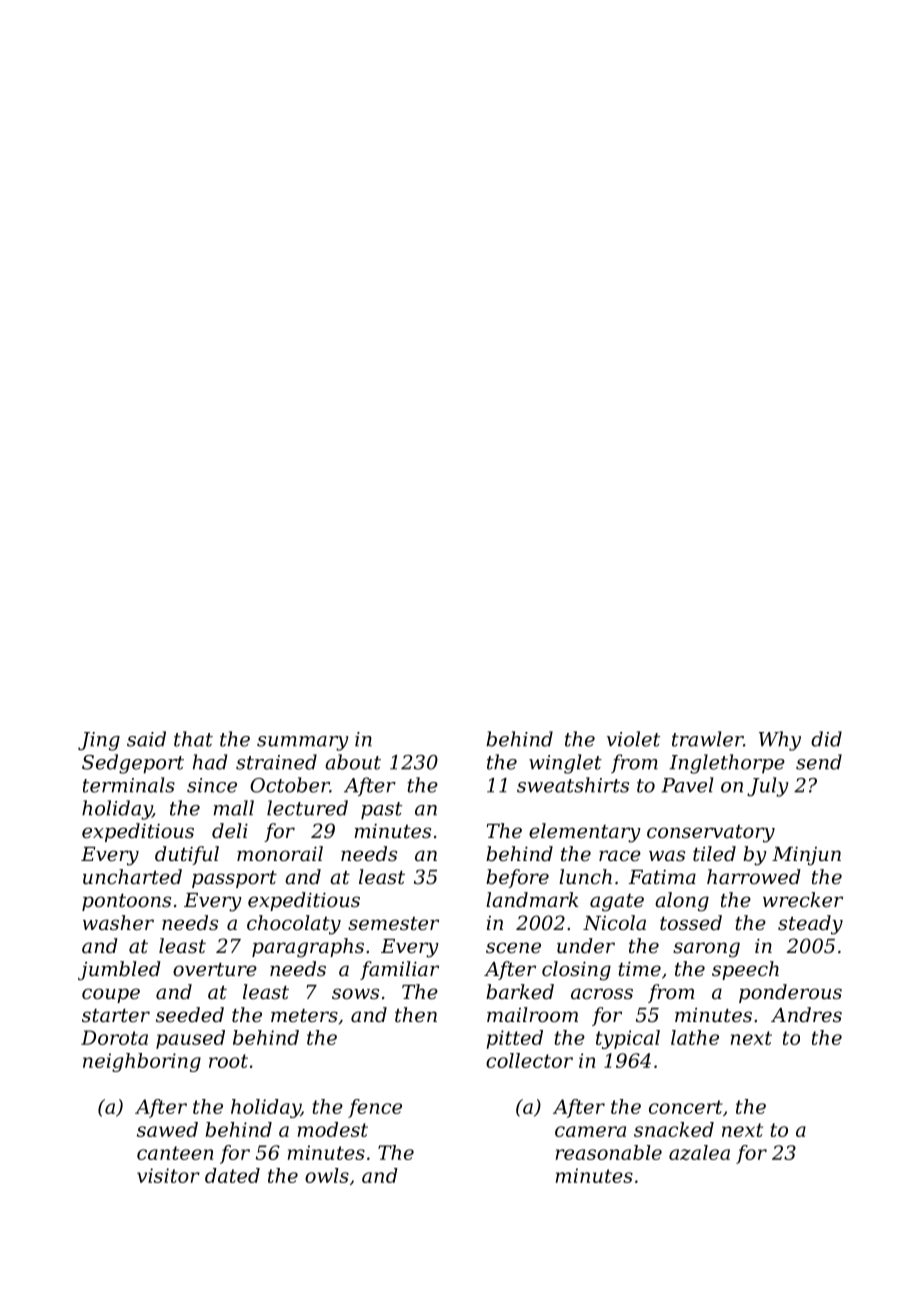 The width and height of the screenshot is (924, 1314). Describe the element at coordinates (168, 1175) in the screenshot. I see `visitor` at that location.
